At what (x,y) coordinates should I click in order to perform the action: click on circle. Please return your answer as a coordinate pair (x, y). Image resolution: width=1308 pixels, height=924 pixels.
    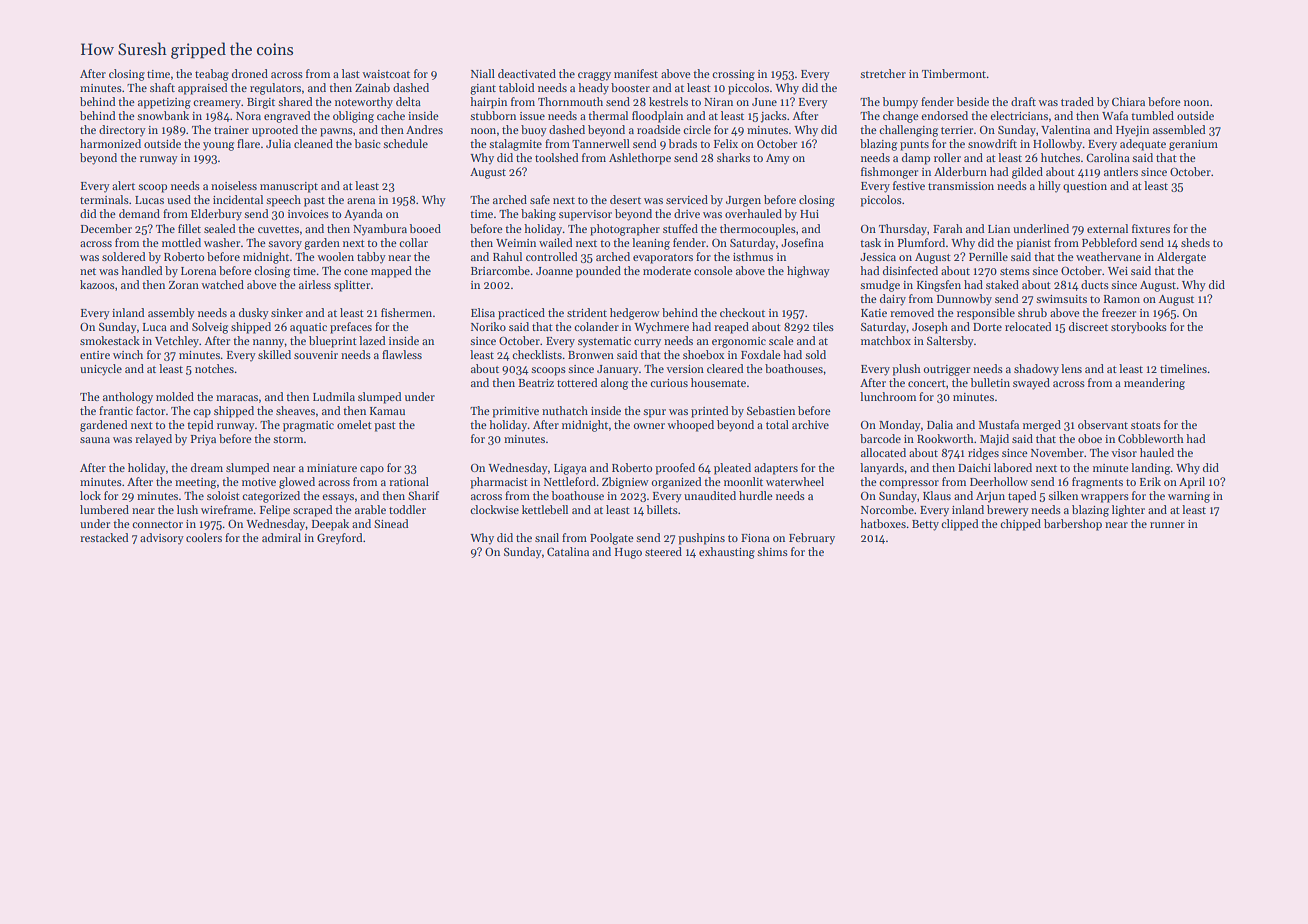
    Looking at the image, I should click on (697, 129).
